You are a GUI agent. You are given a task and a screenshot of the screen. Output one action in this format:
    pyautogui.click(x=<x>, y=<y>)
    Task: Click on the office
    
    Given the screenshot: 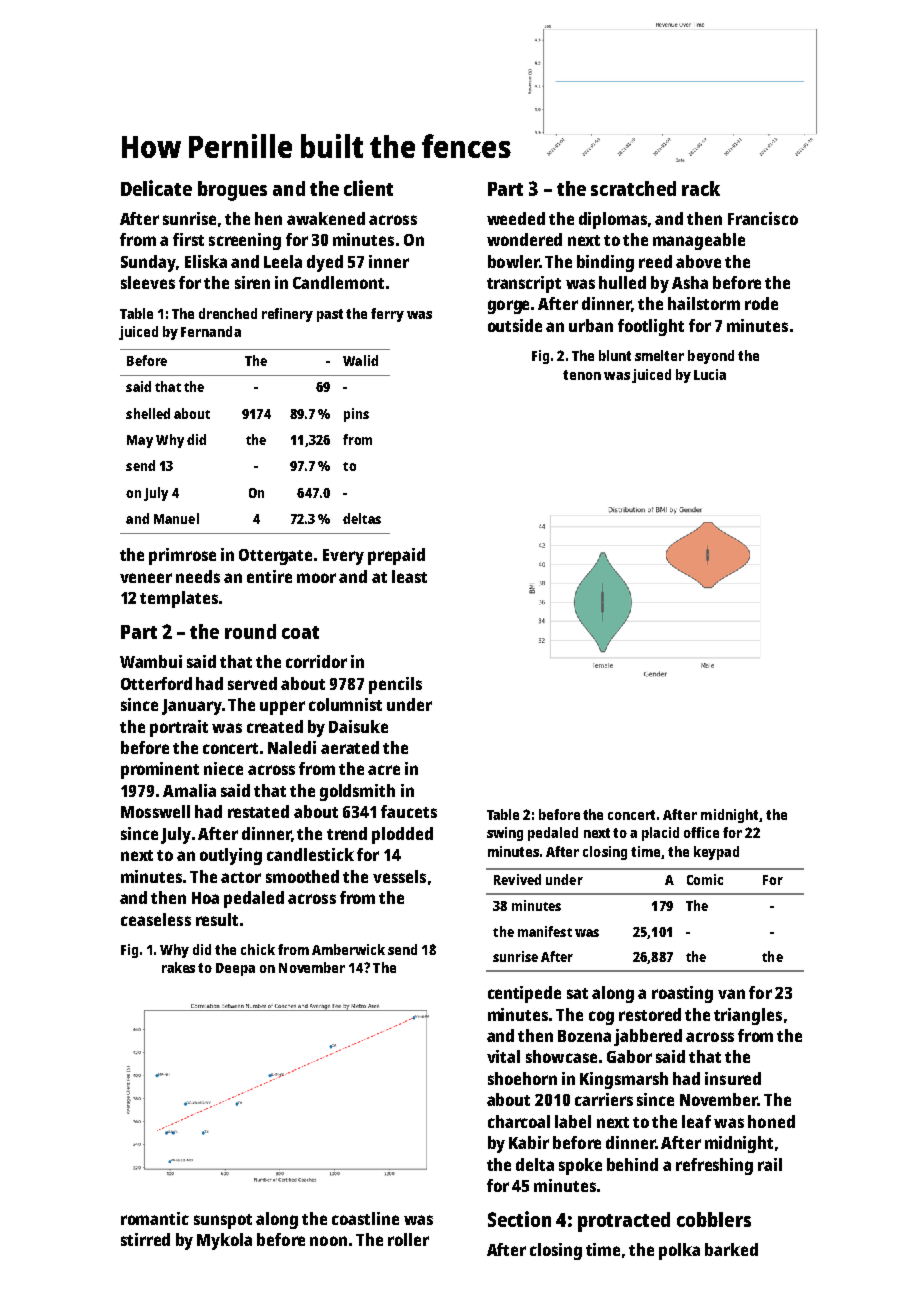 What is the action you would take?
    pyautogui.click(x=701, y=832)
